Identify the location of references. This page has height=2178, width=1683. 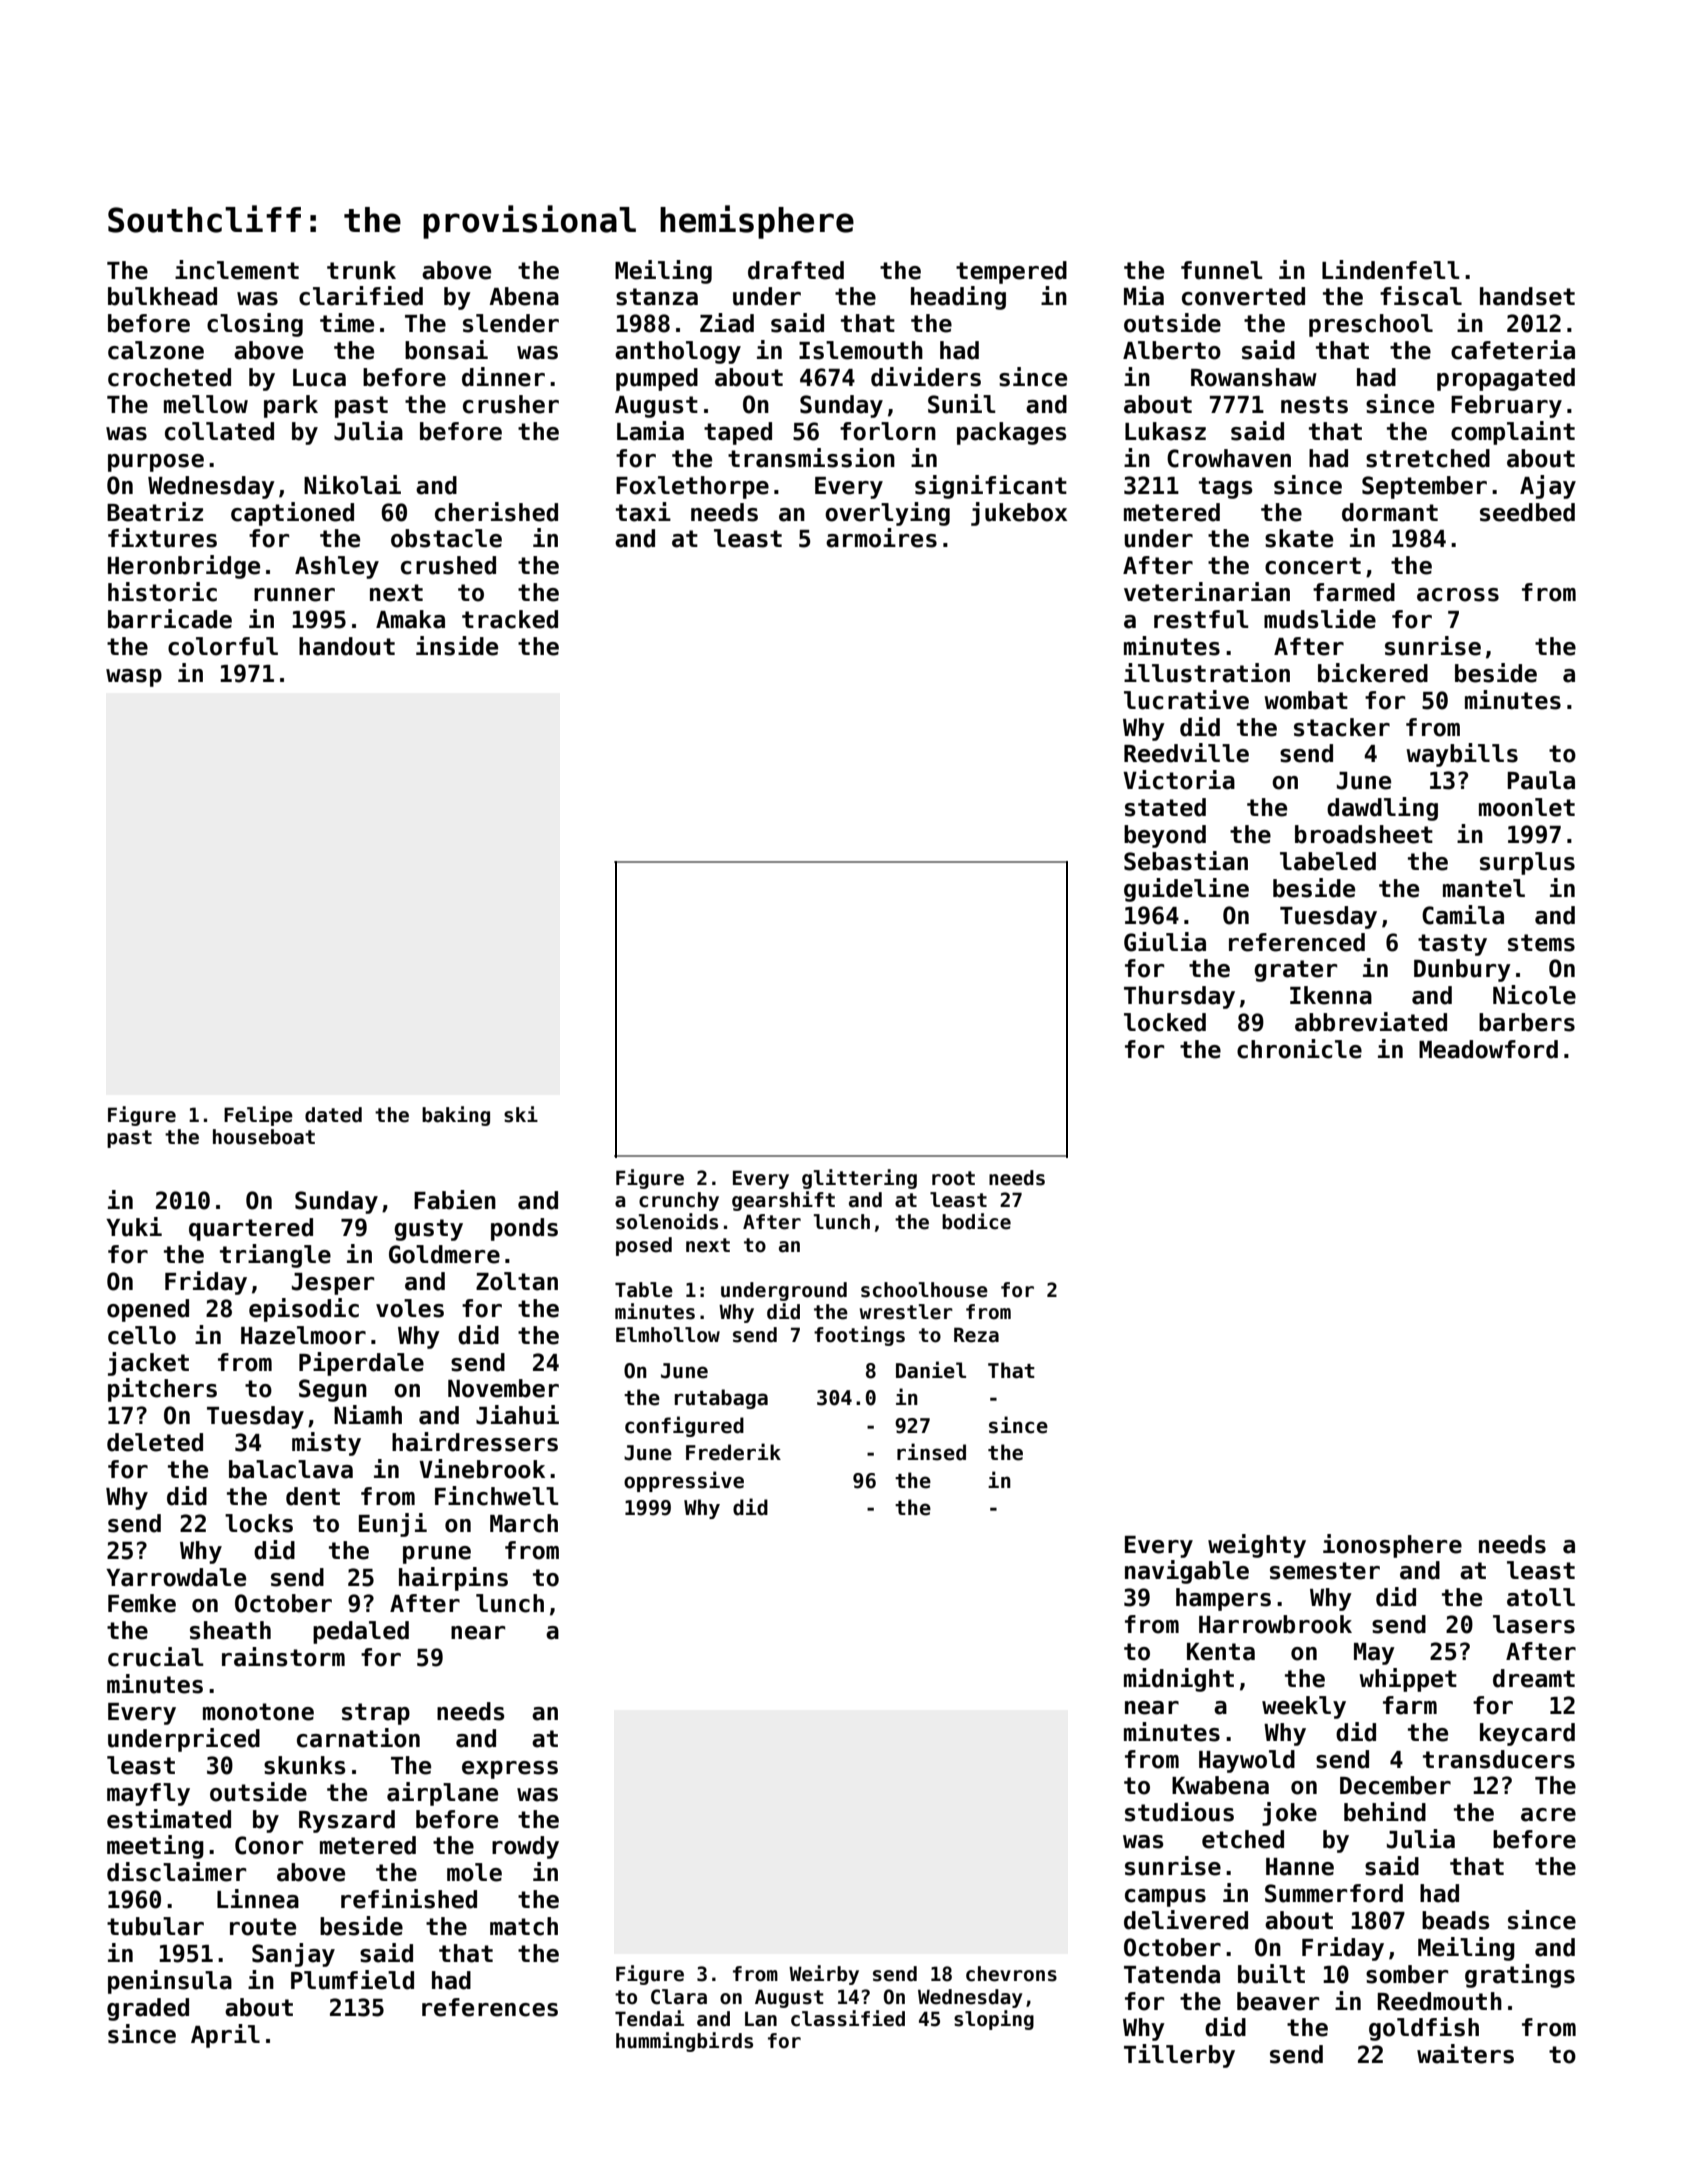
(490, 2007).
